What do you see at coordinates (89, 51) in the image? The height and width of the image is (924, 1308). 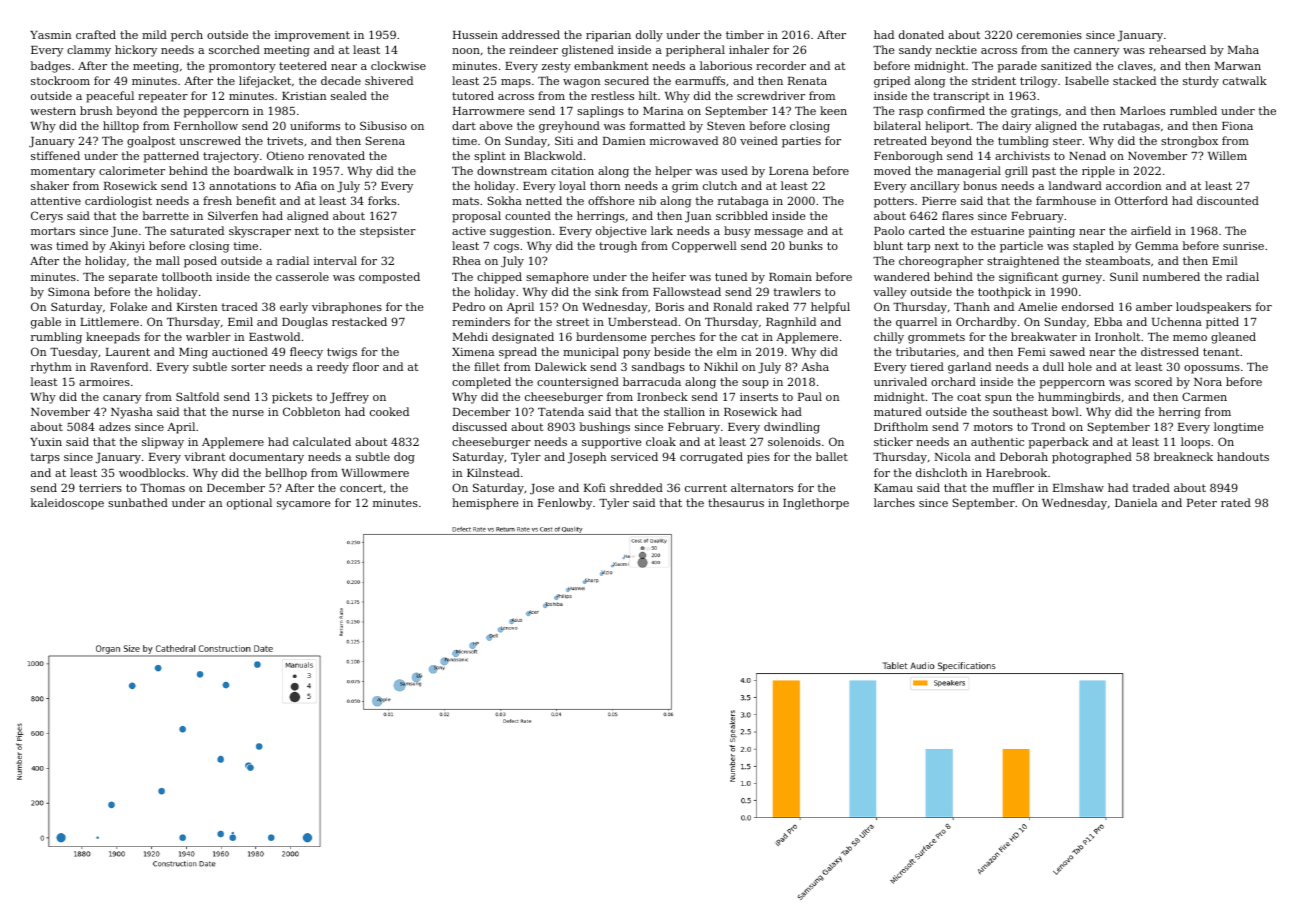 I see `clammy` at bounding box center [89, 51].
